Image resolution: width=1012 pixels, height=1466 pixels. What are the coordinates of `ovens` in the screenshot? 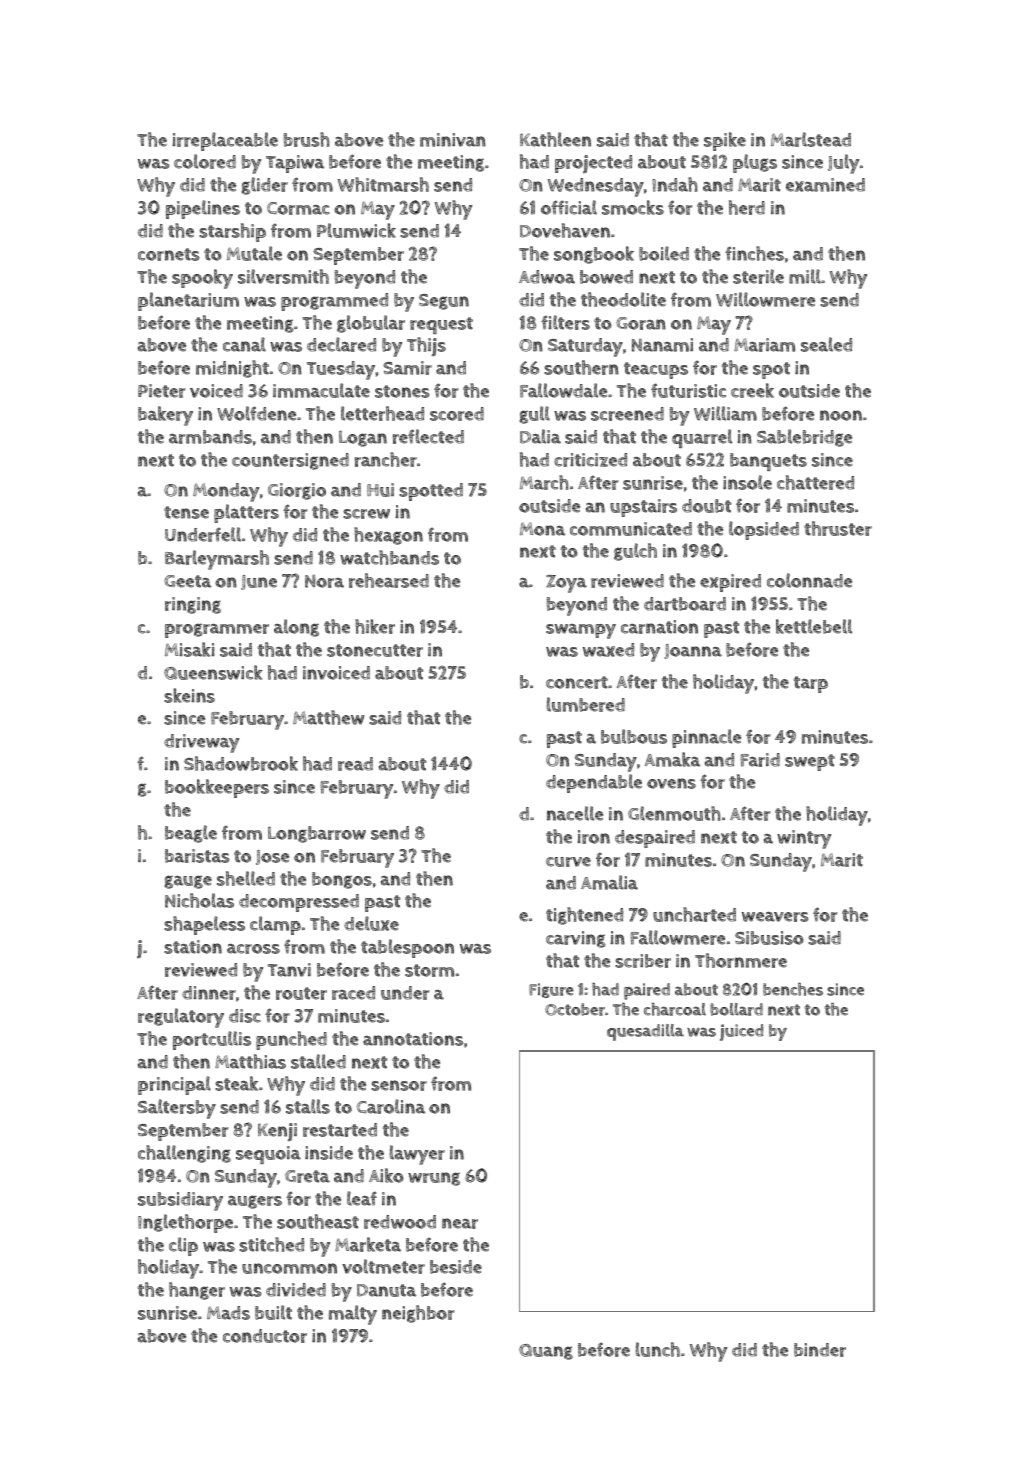 It's located at (671, 783).
